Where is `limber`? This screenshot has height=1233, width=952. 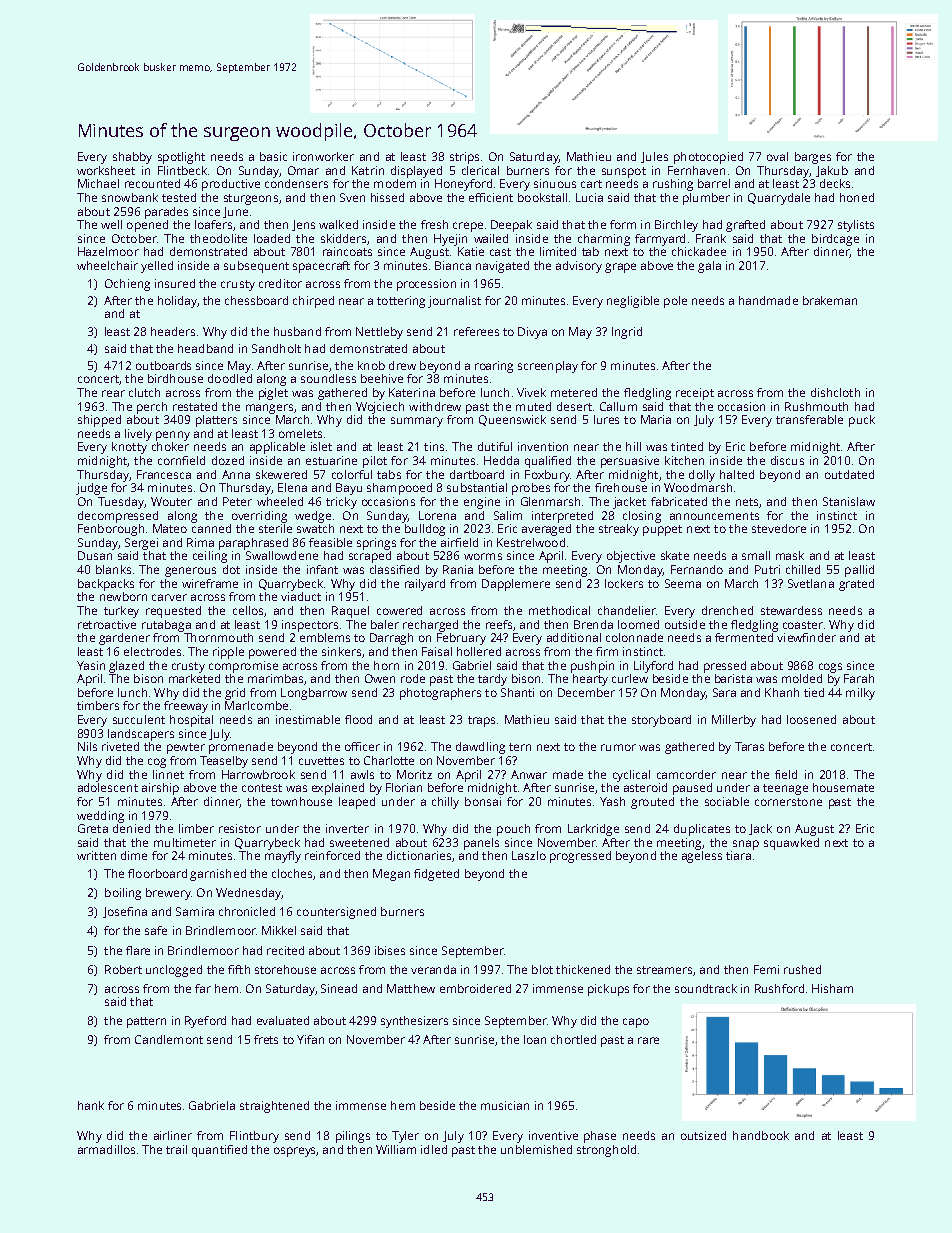
limber is located at coordinates (196, 828).
